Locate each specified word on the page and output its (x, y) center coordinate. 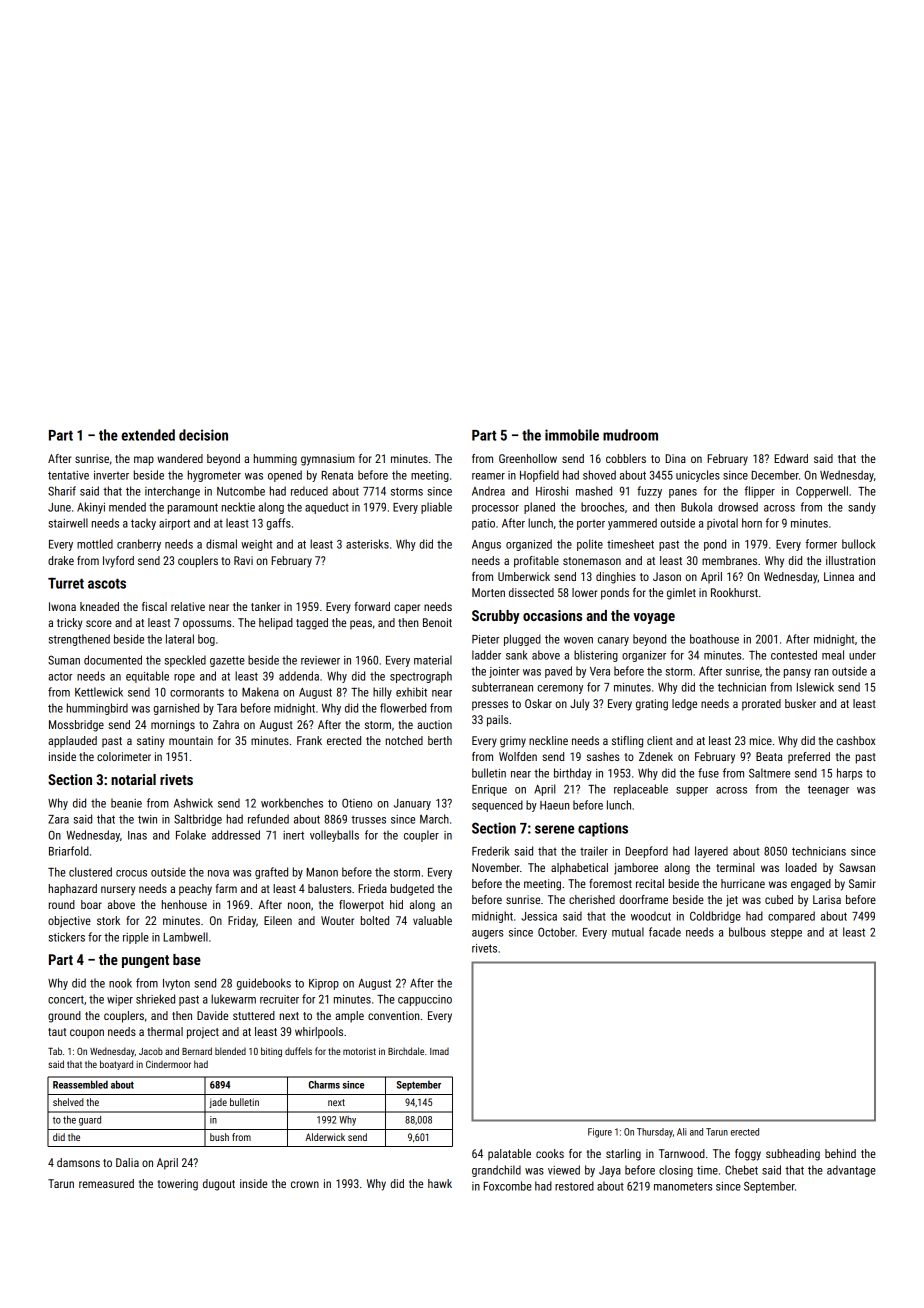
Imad (439, 1051)
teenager (828, 790)
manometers (683, 1186)
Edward (791, 458)
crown (305, 1184)
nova (218, 873)
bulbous (747, 932)
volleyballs (334, 836)
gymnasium (328, 460)
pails (497, 721)
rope (184, 678)
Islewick (815, 687)
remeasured (106, 1183)
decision (203, 435)
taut (57, 1032)
